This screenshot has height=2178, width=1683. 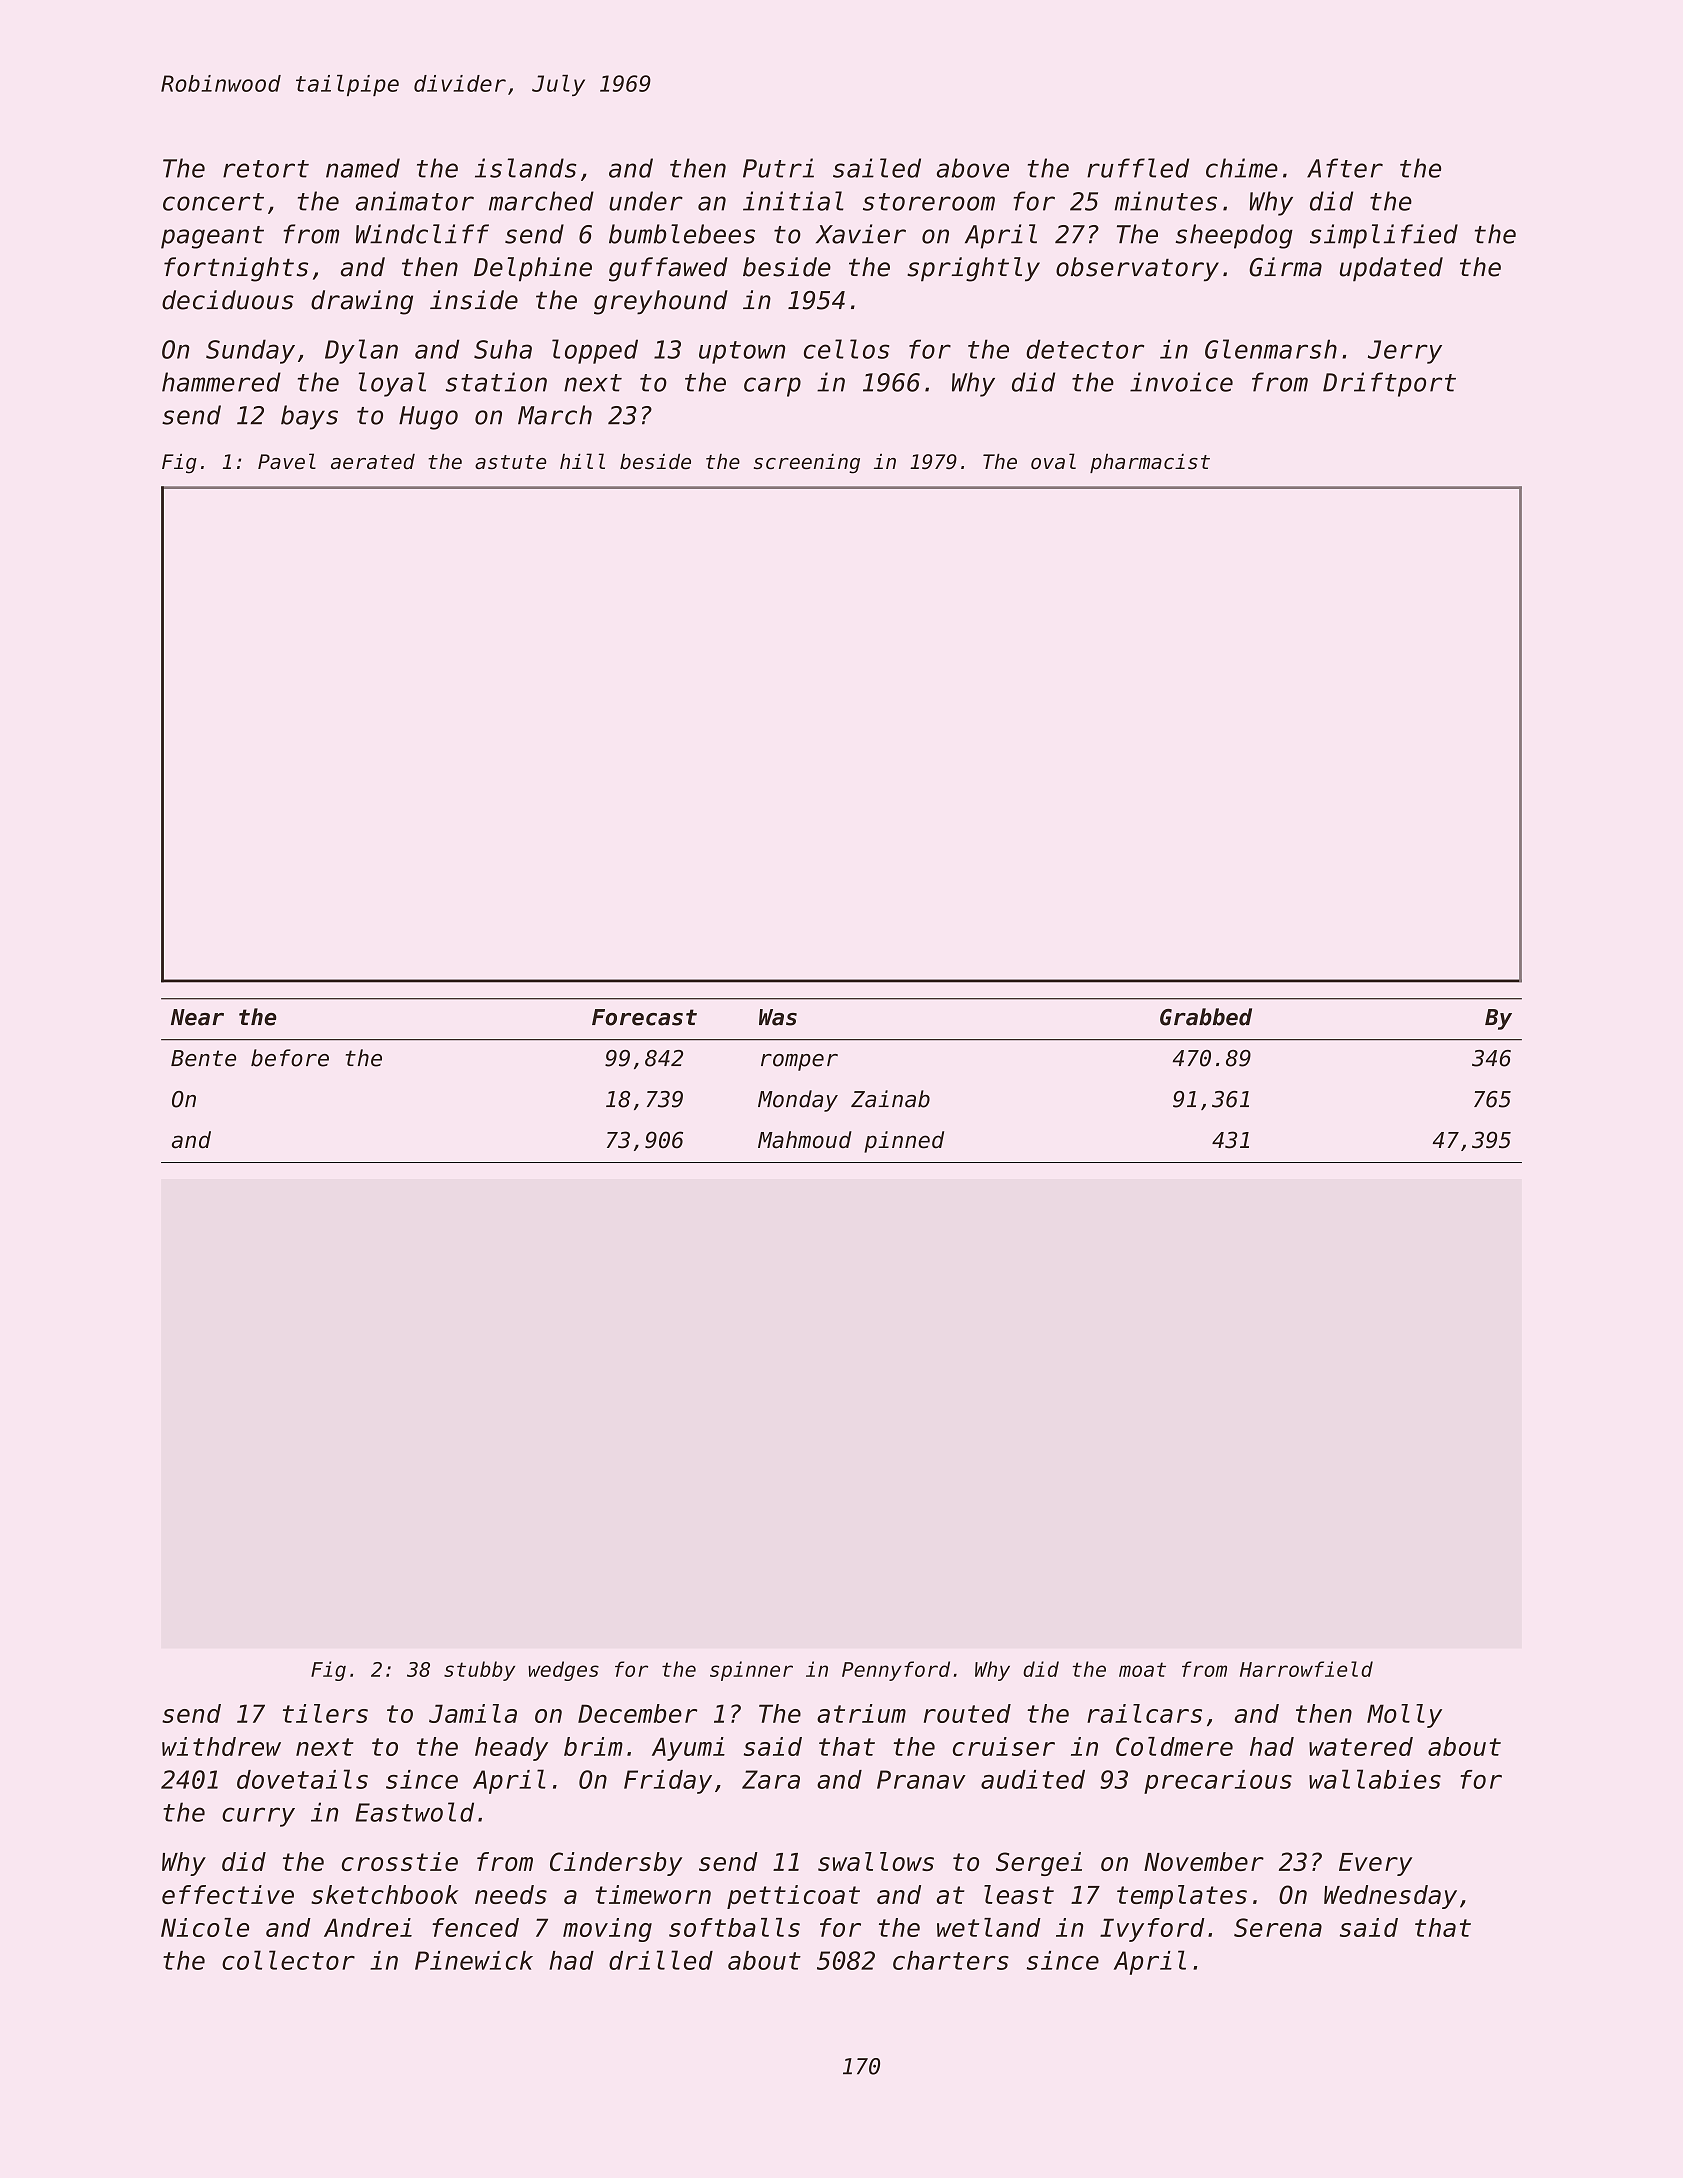 I want to click on Bente, so click(x=203, y=1058).
